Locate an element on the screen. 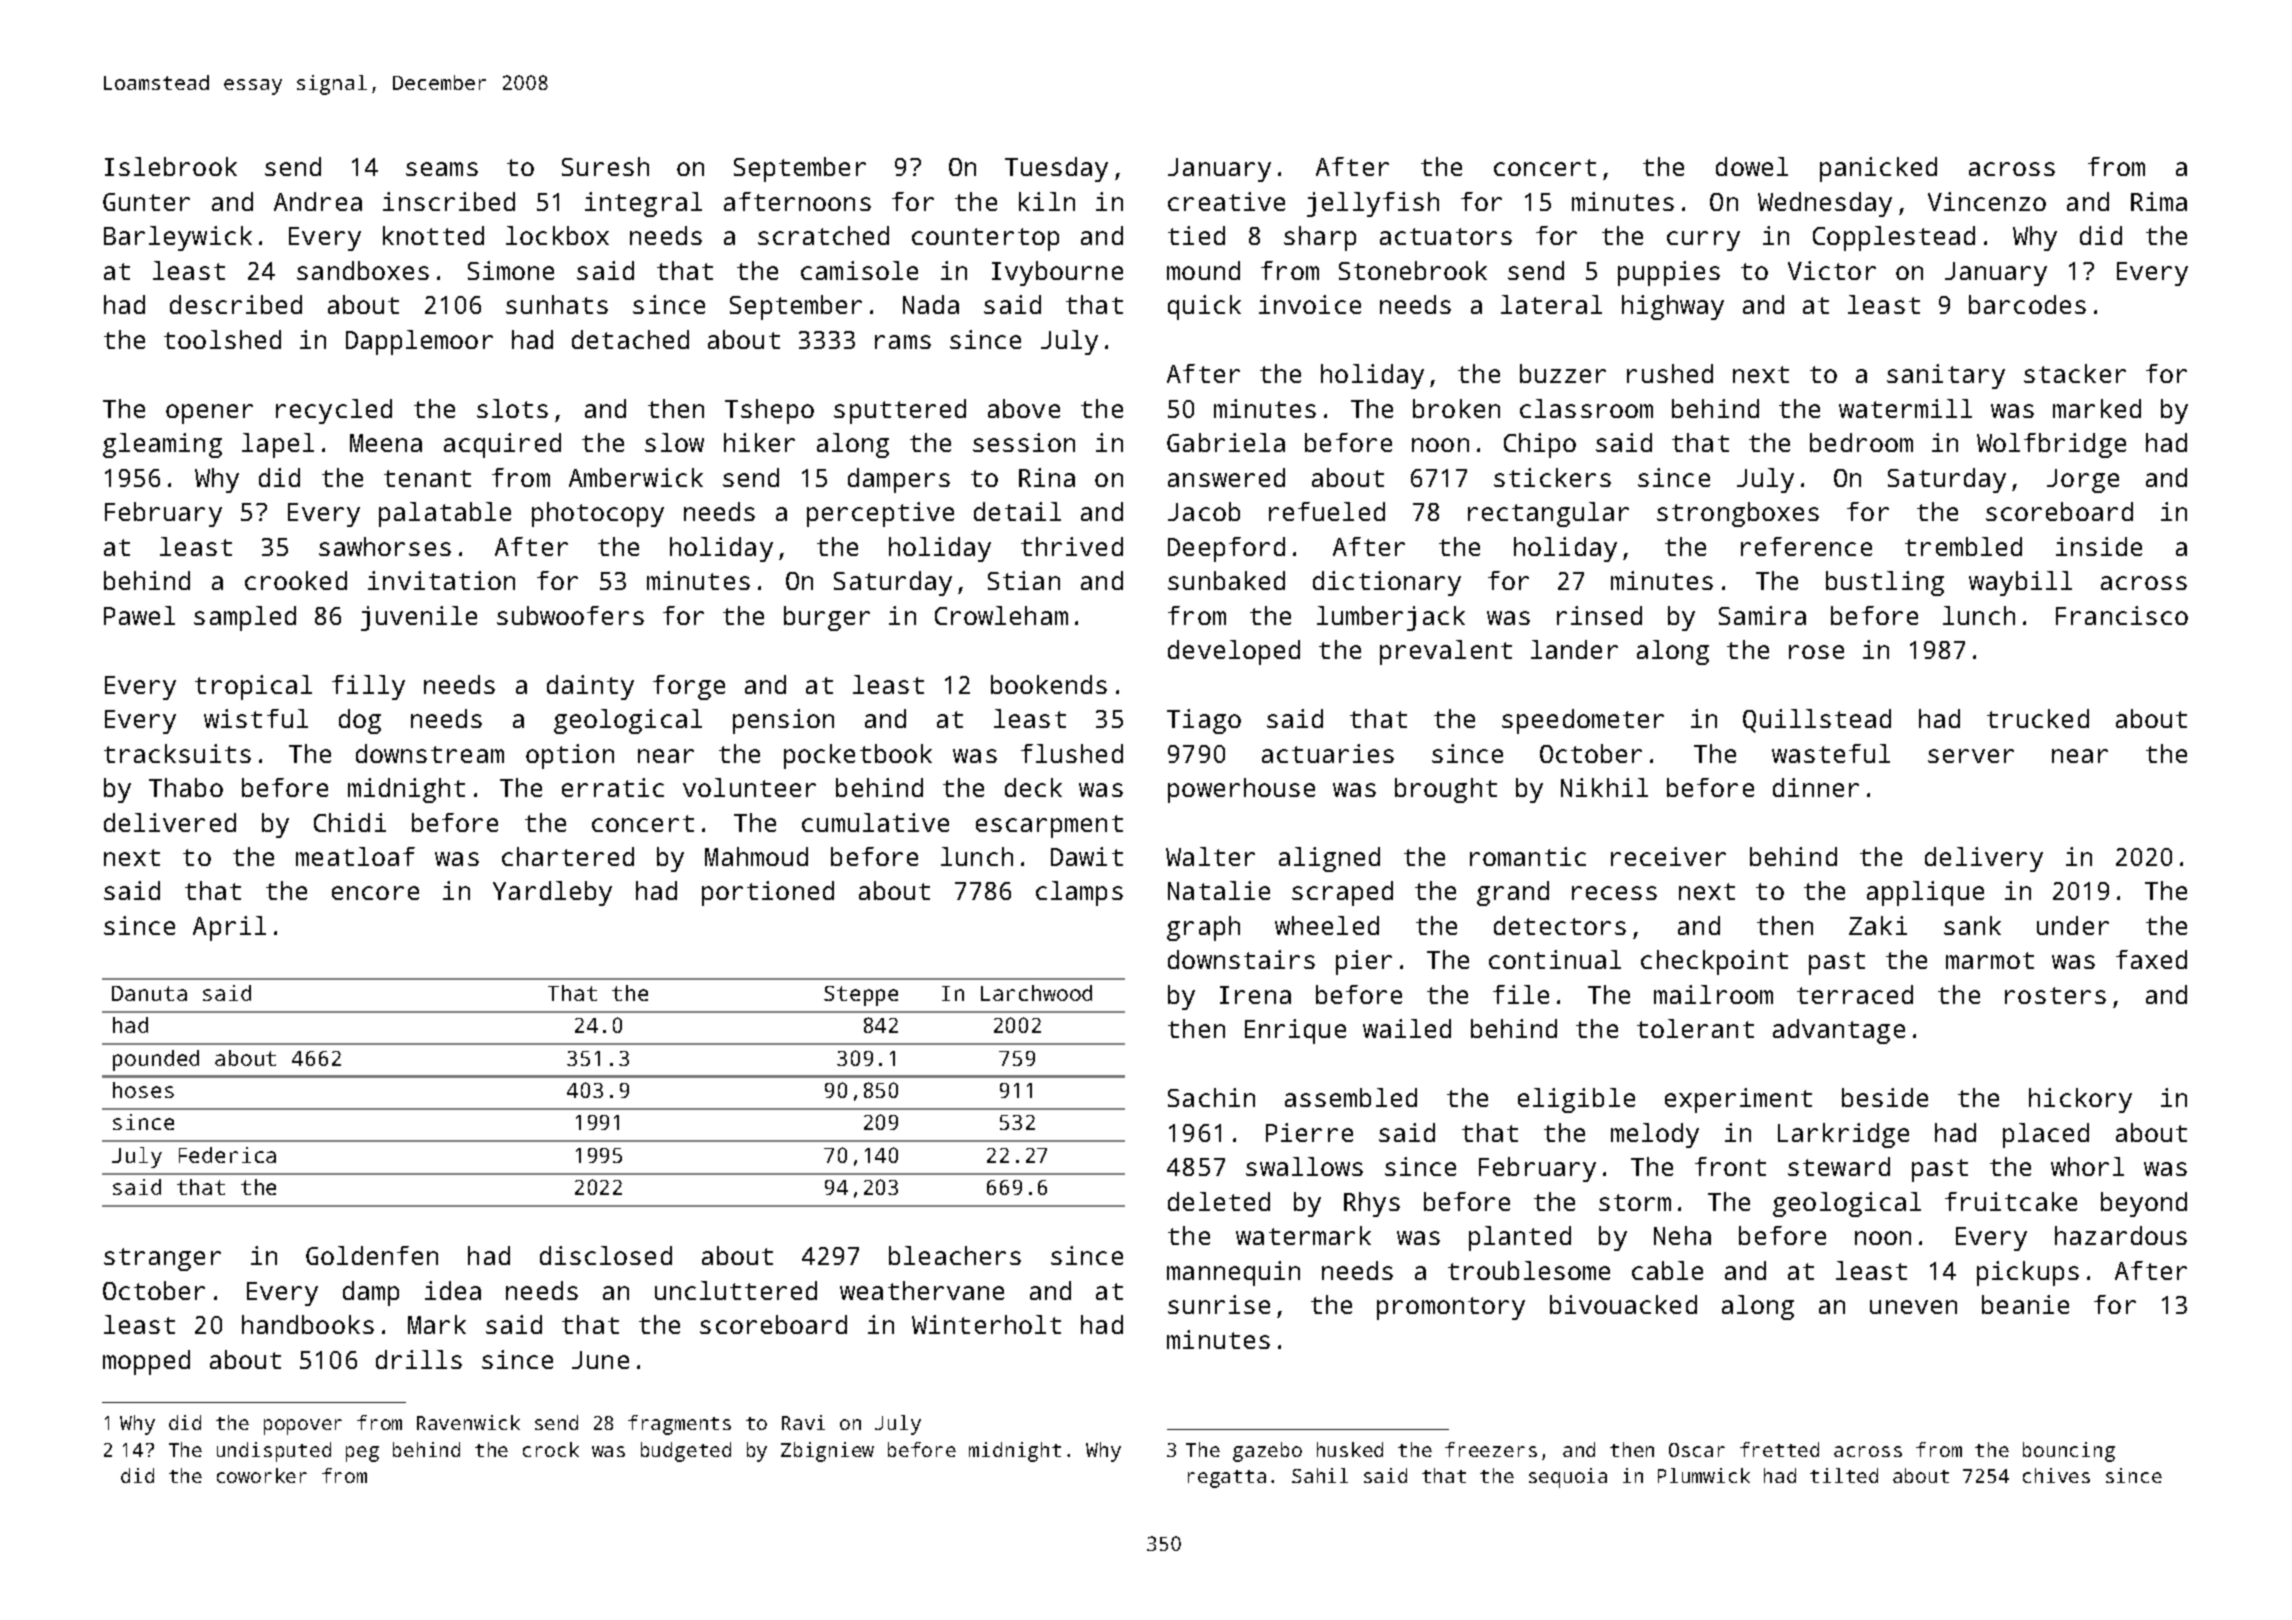  gleaming is located at coordinates (162, 445).
